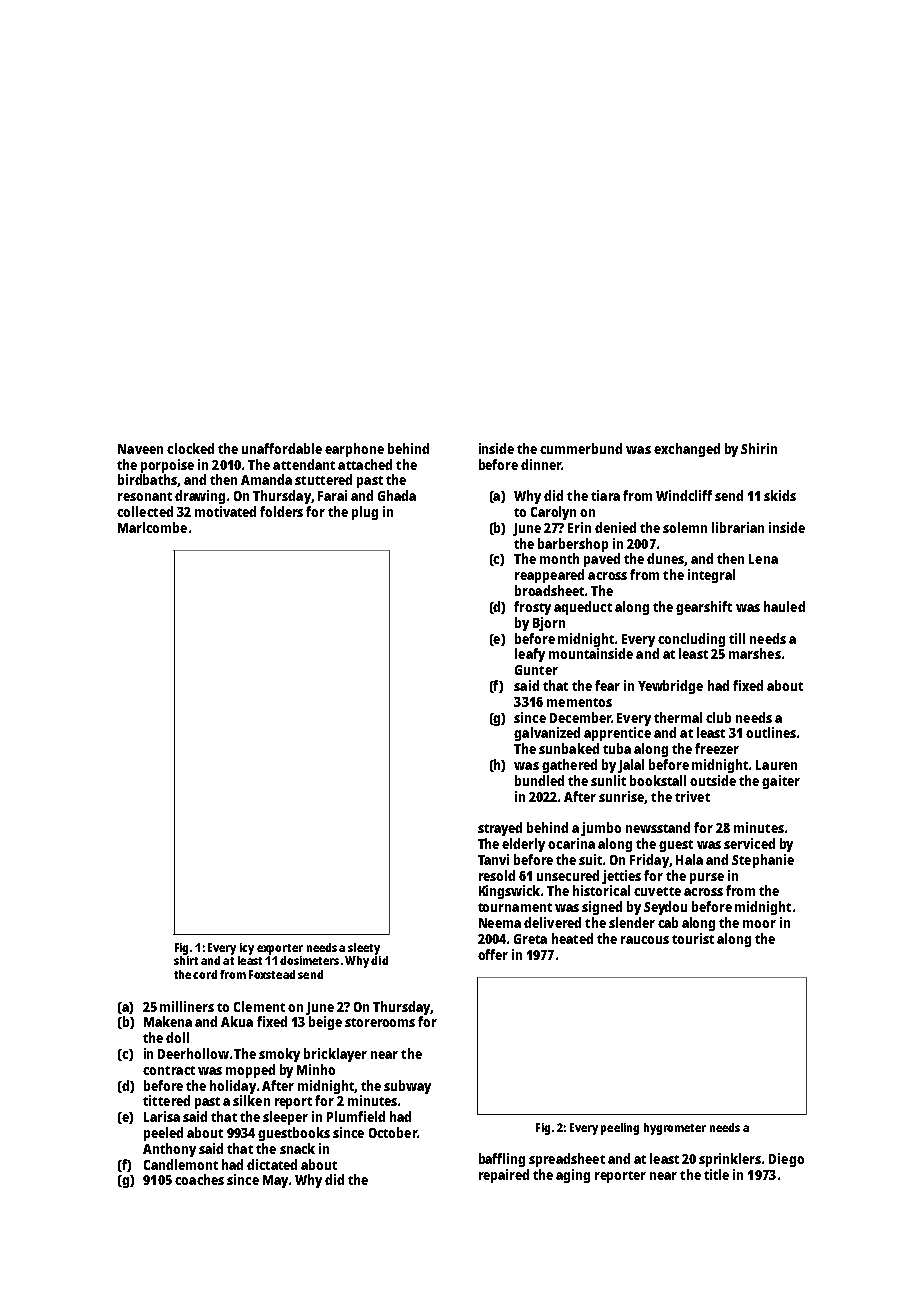 The image size is (924, 1308). Describe the element at coordinates (181, 1164) in the screenshot. I see `Candlemont` at that location.
